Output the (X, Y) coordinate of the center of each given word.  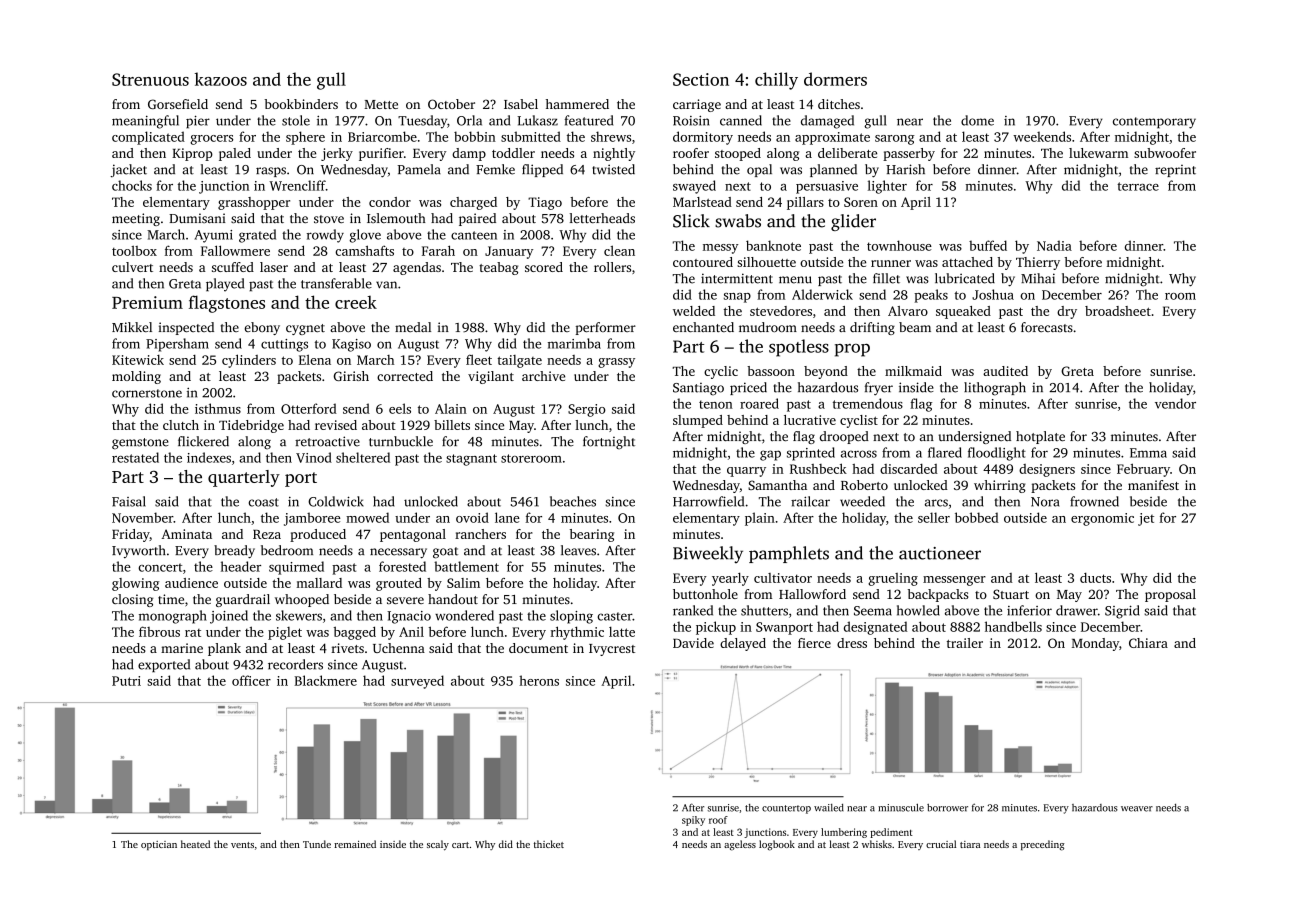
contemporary (1154, 123)
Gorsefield (178, 104)
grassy (616, 363)
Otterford (309, 408)
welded (694, 311)
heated (195, 844)
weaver (1137, 809)
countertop (786, 809)
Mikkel (132, 327)
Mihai (1038, 278)
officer (251, 680)
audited (1005, 371)
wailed (829, 808)
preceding (1042, 845)
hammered (577, 104)
